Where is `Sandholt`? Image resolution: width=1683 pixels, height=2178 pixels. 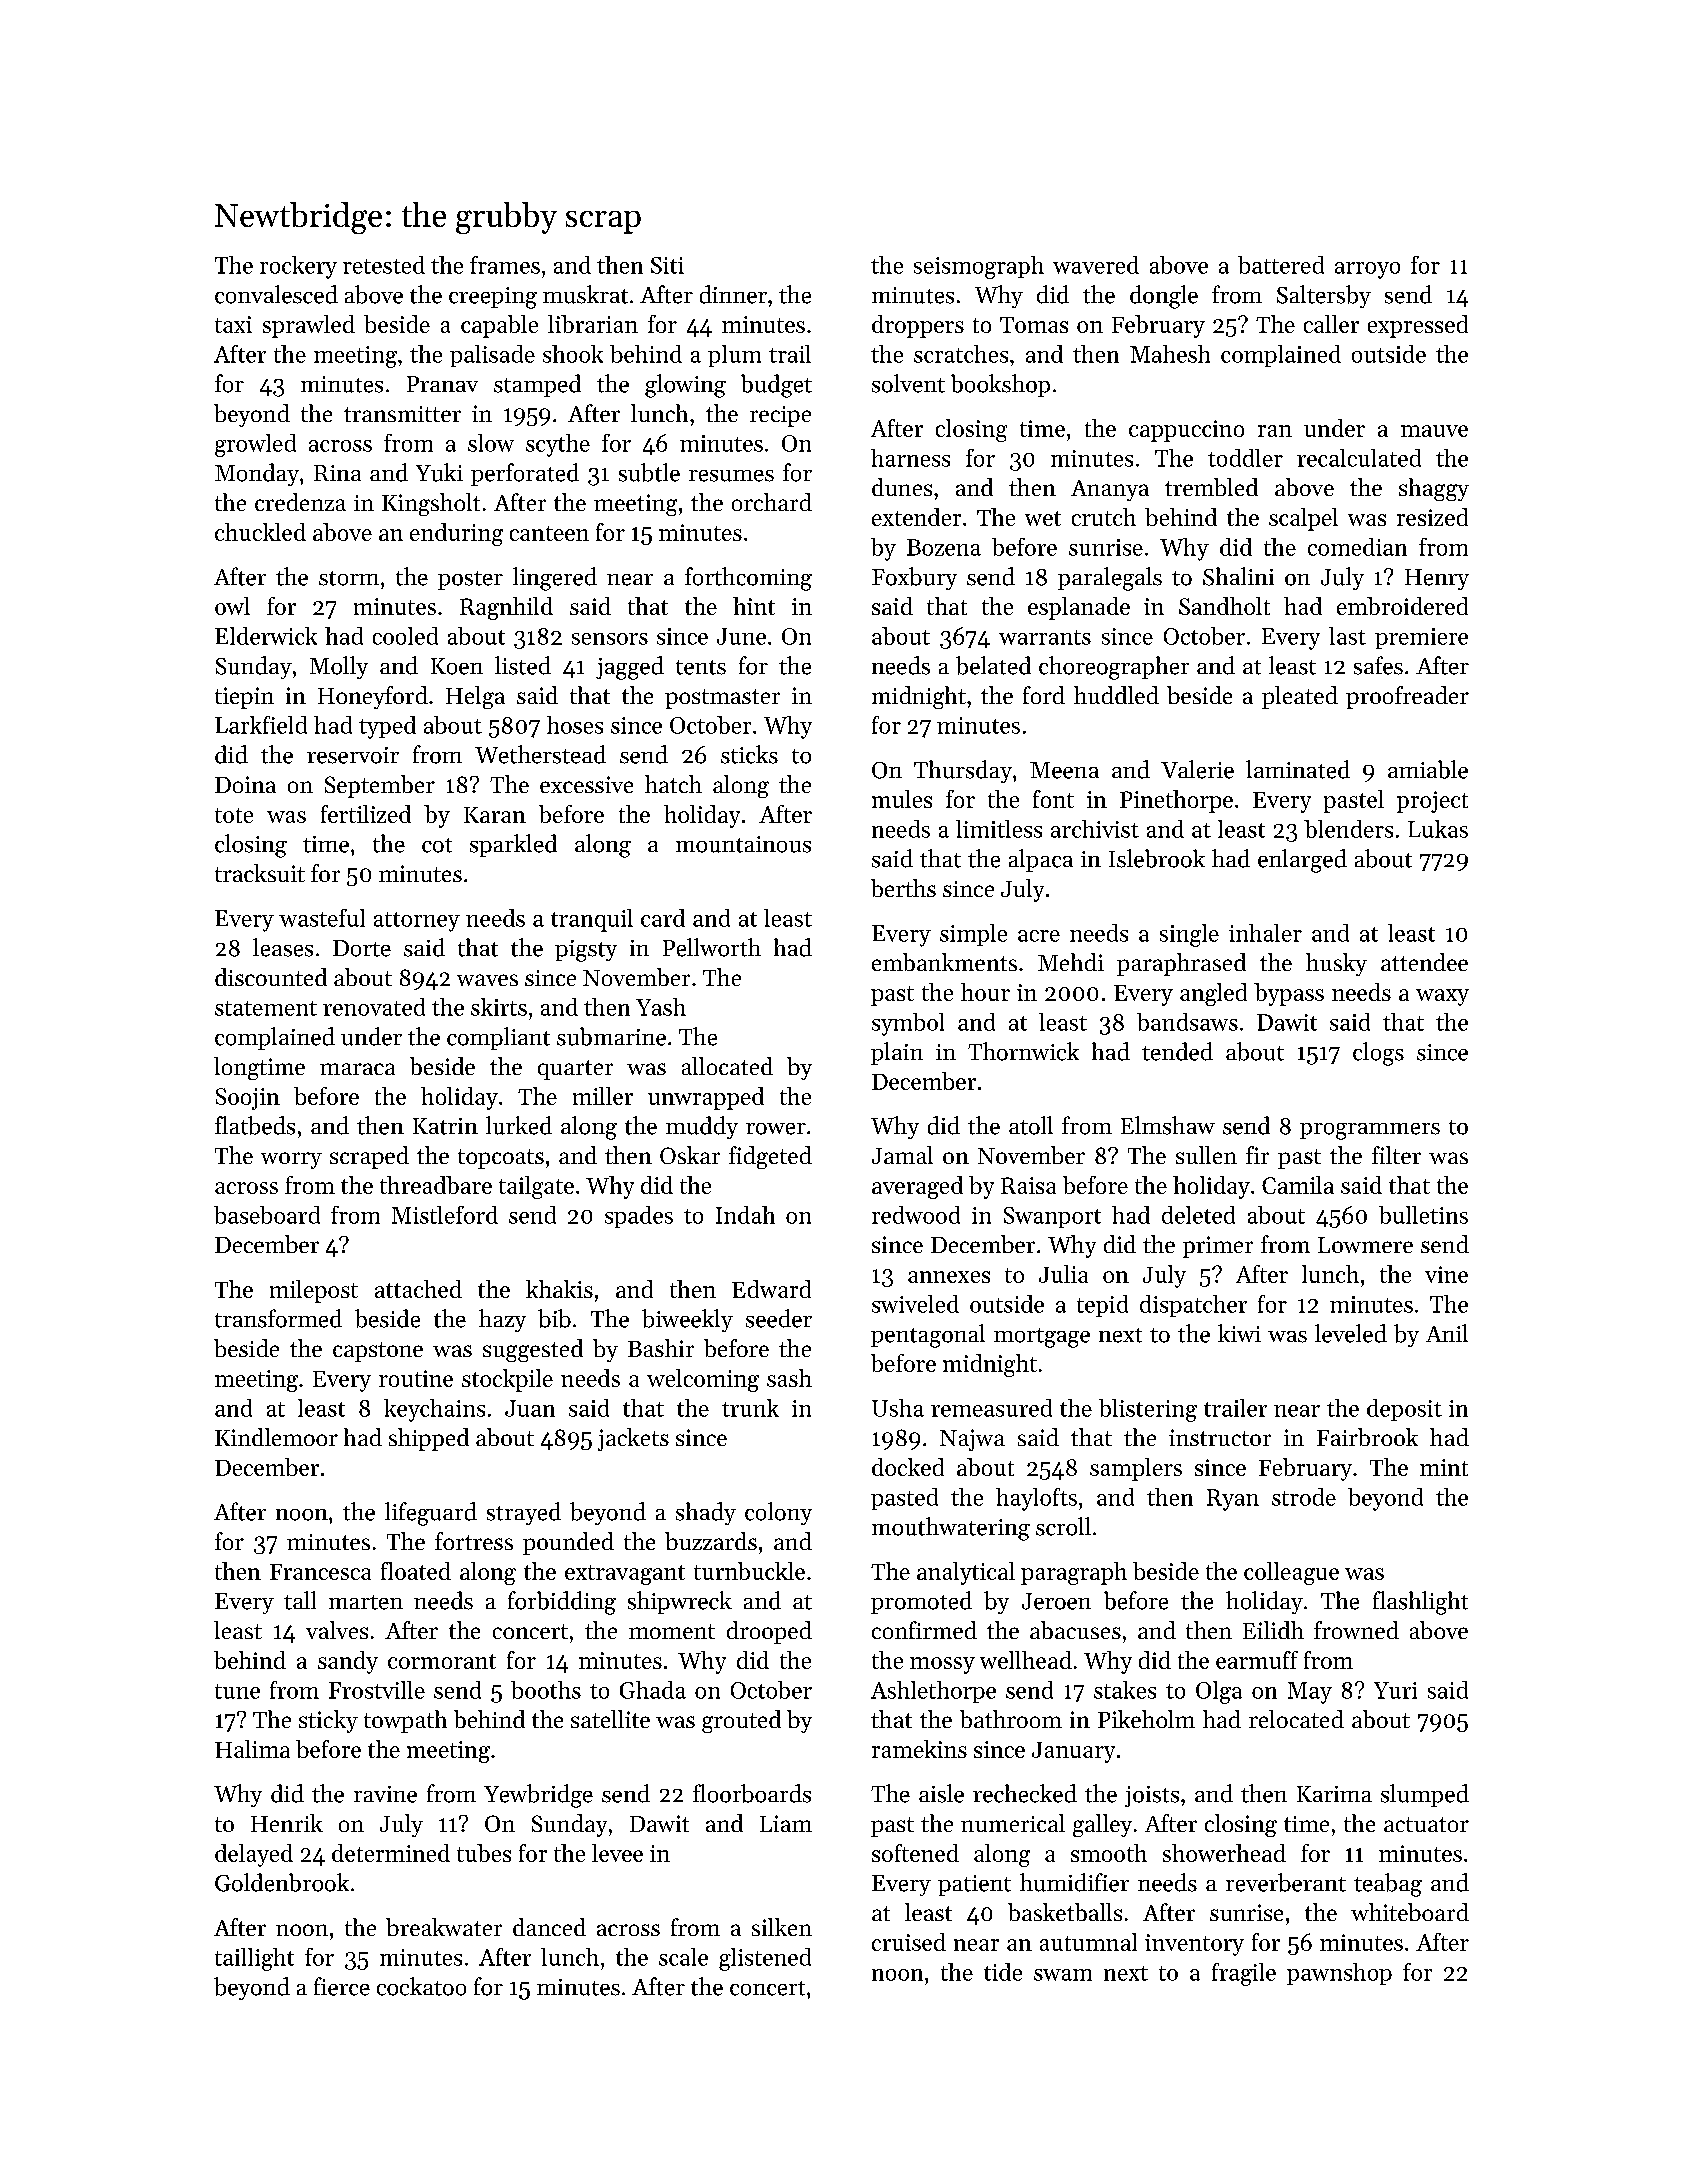
Sandholt is located at coordinates (1224, 606).
